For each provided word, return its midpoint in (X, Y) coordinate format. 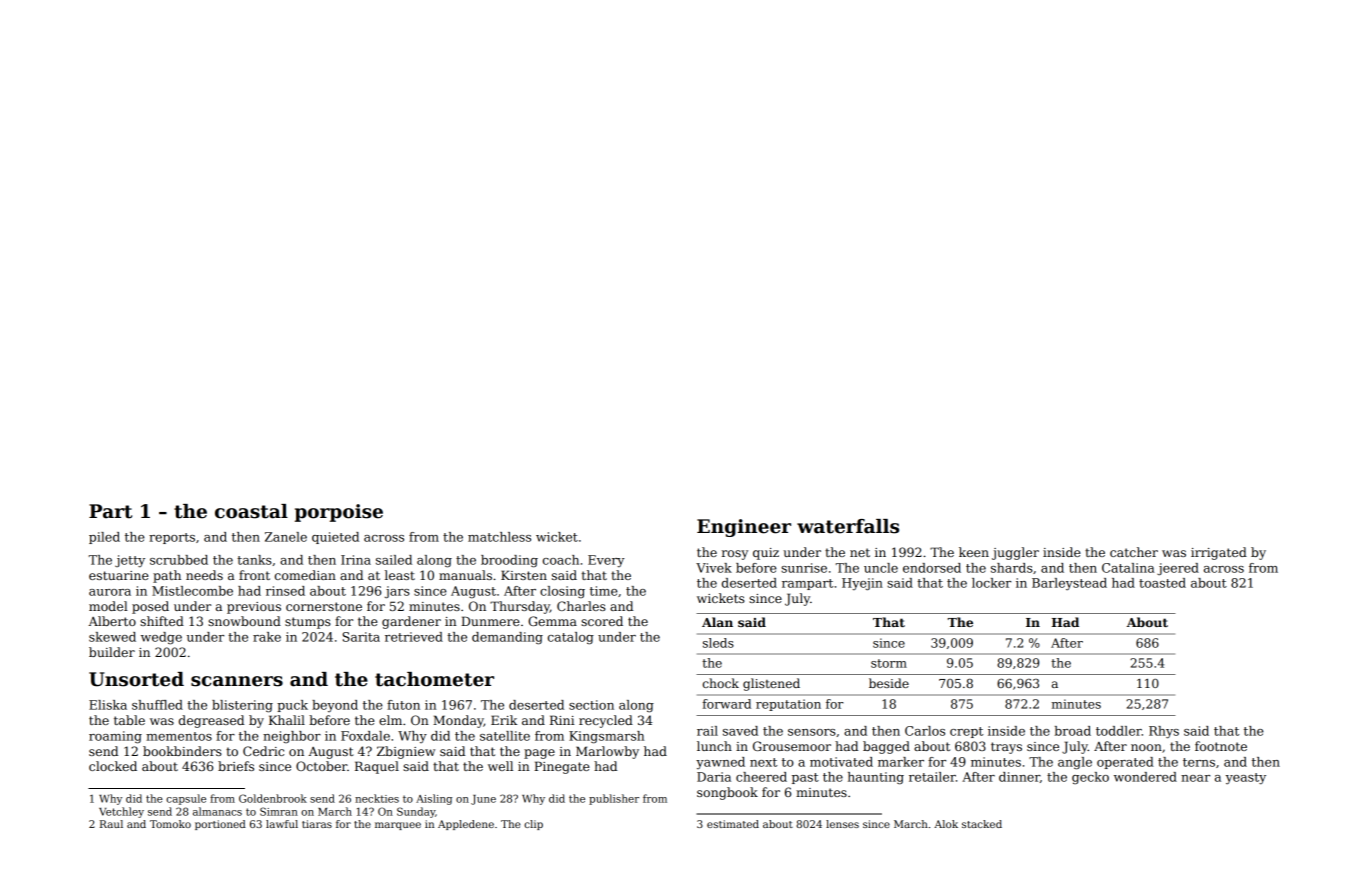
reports (172, 538)
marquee (398, 826)
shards (1012, 568)
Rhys (1164, 732)
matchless (499, 537)
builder (112, 652)
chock (721, 683)
